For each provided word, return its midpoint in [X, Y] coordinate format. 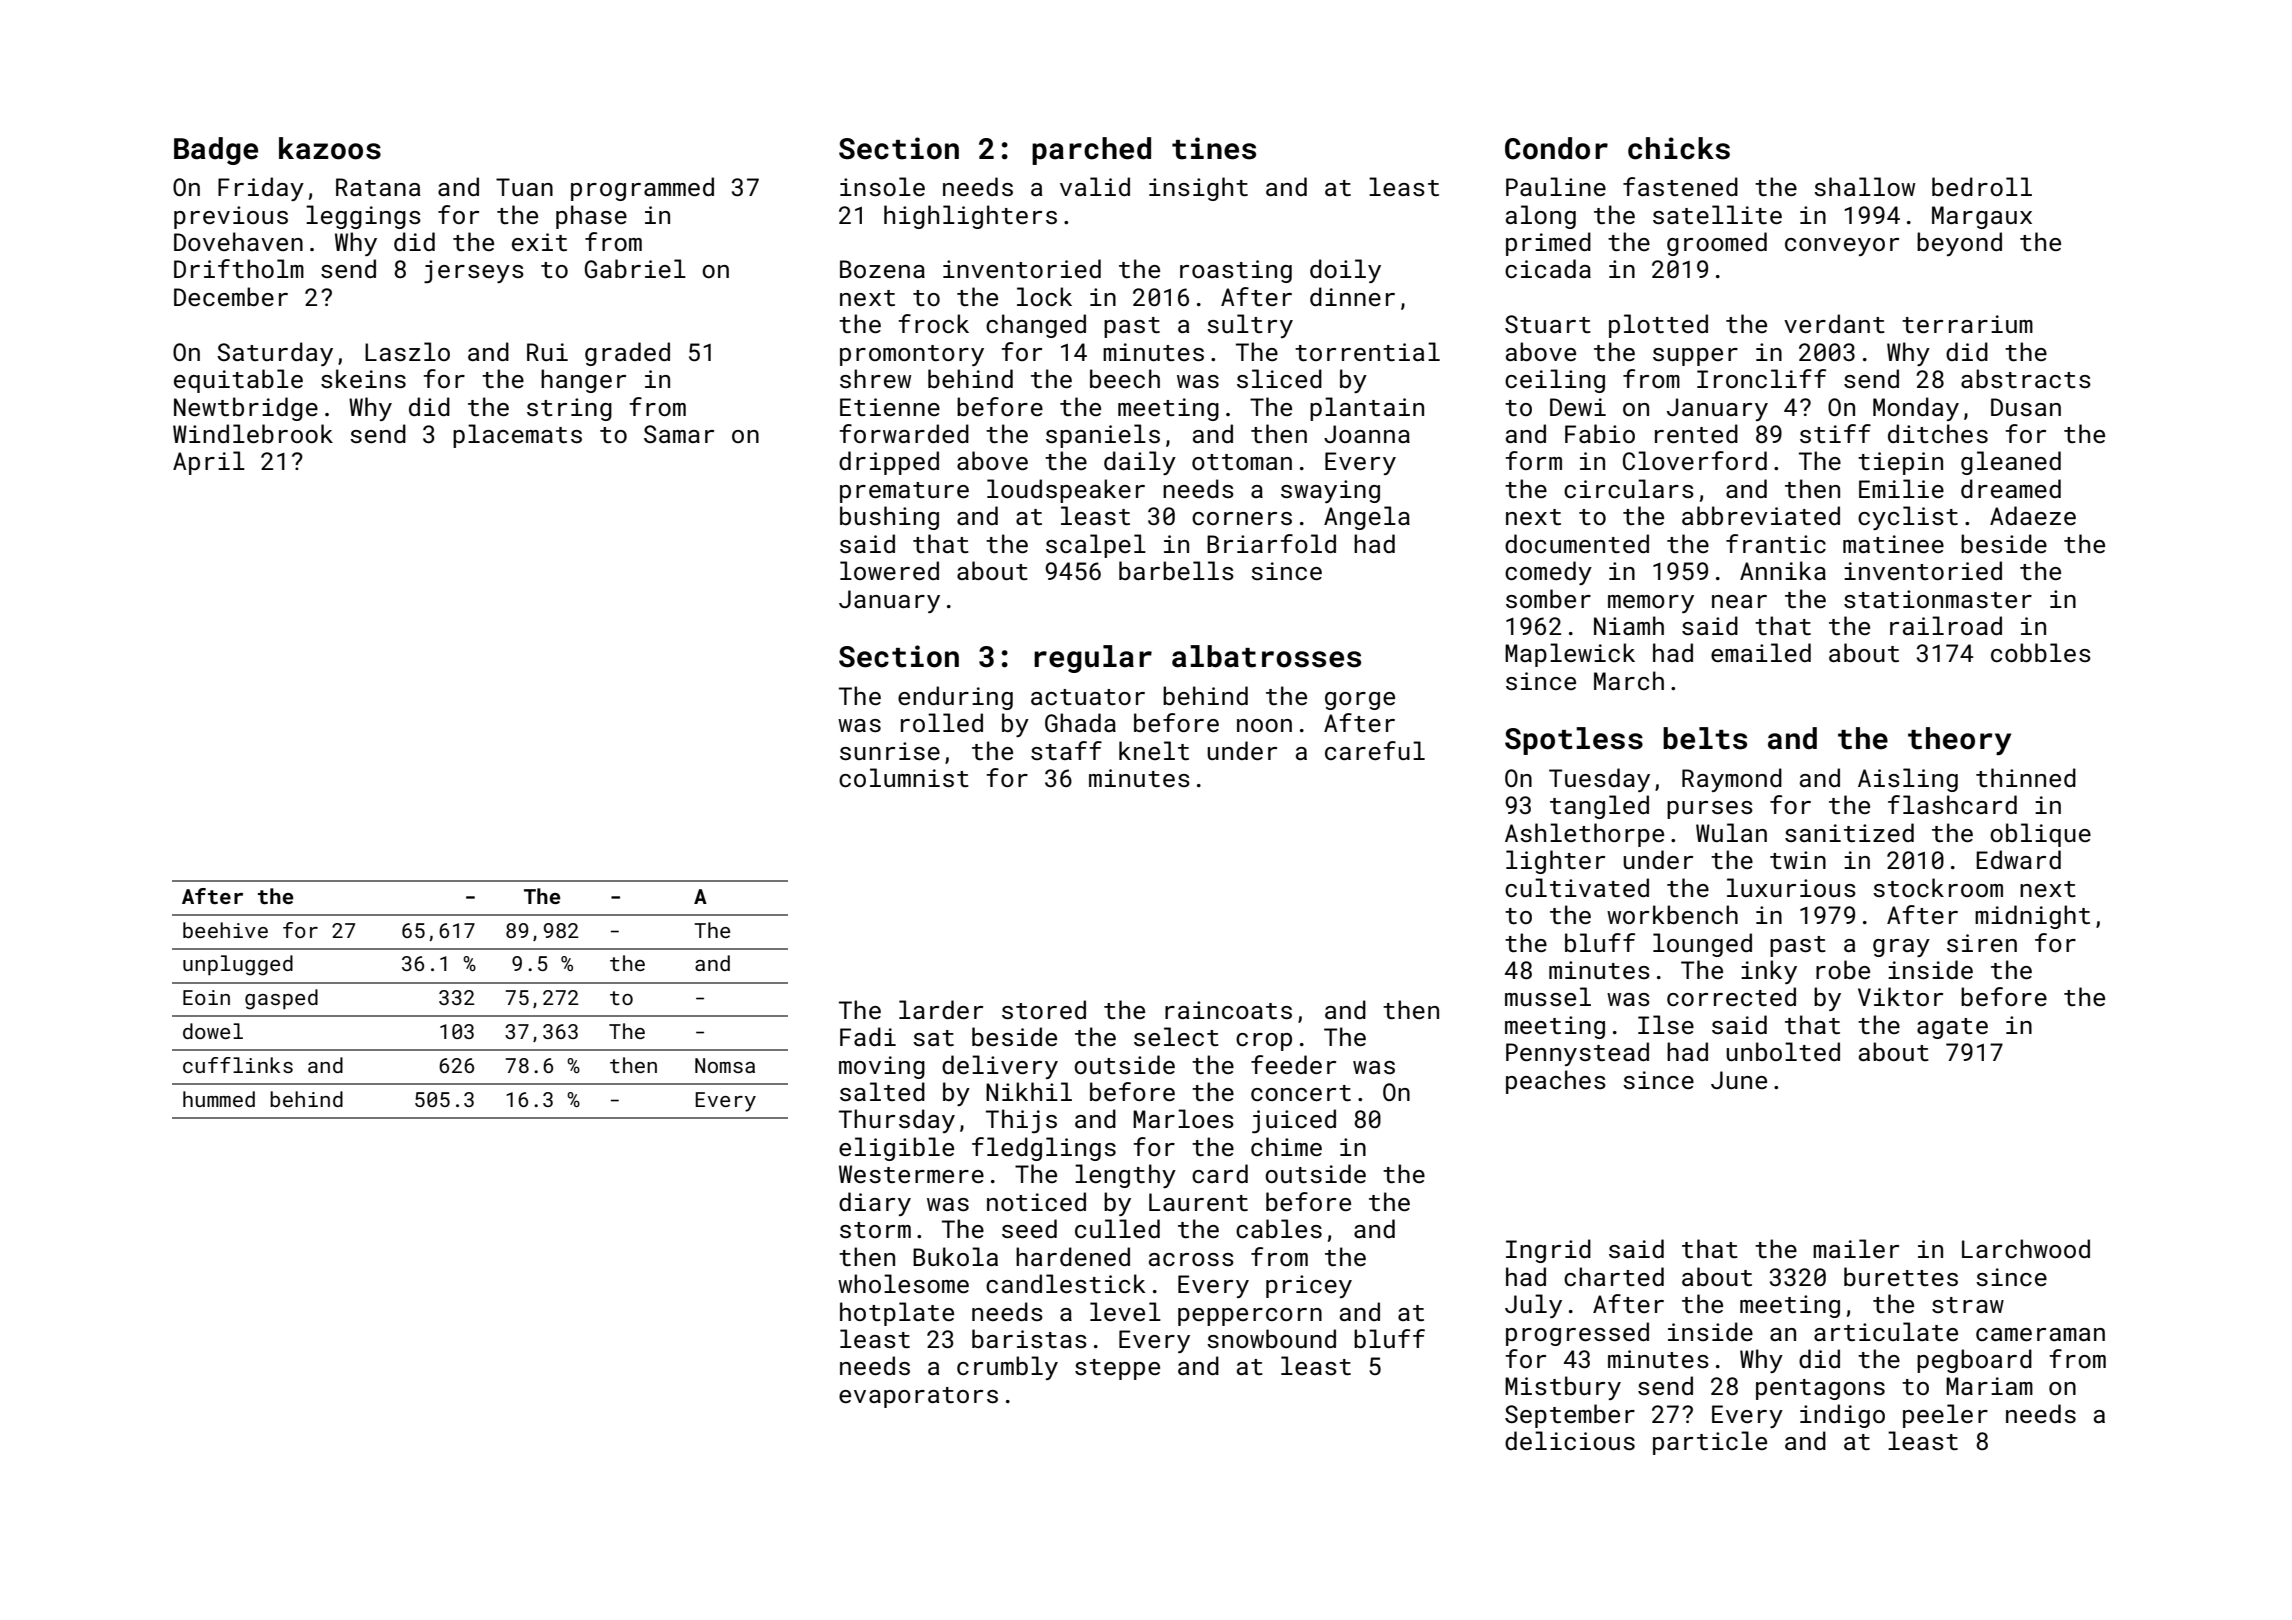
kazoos [330, 148]
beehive [225, 930]
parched [1091, 151]
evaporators [918, 1397]
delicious [1570, 1440]
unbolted [1783, 1051]
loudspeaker [1066, 491]
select [1176, 1036]
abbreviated [1761, 515]
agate [1952, 1028]
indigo [1842, 1416]
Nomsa [725, 1065]
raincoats [1228, 1010]
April [209, 463]
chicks [1679, 148]
